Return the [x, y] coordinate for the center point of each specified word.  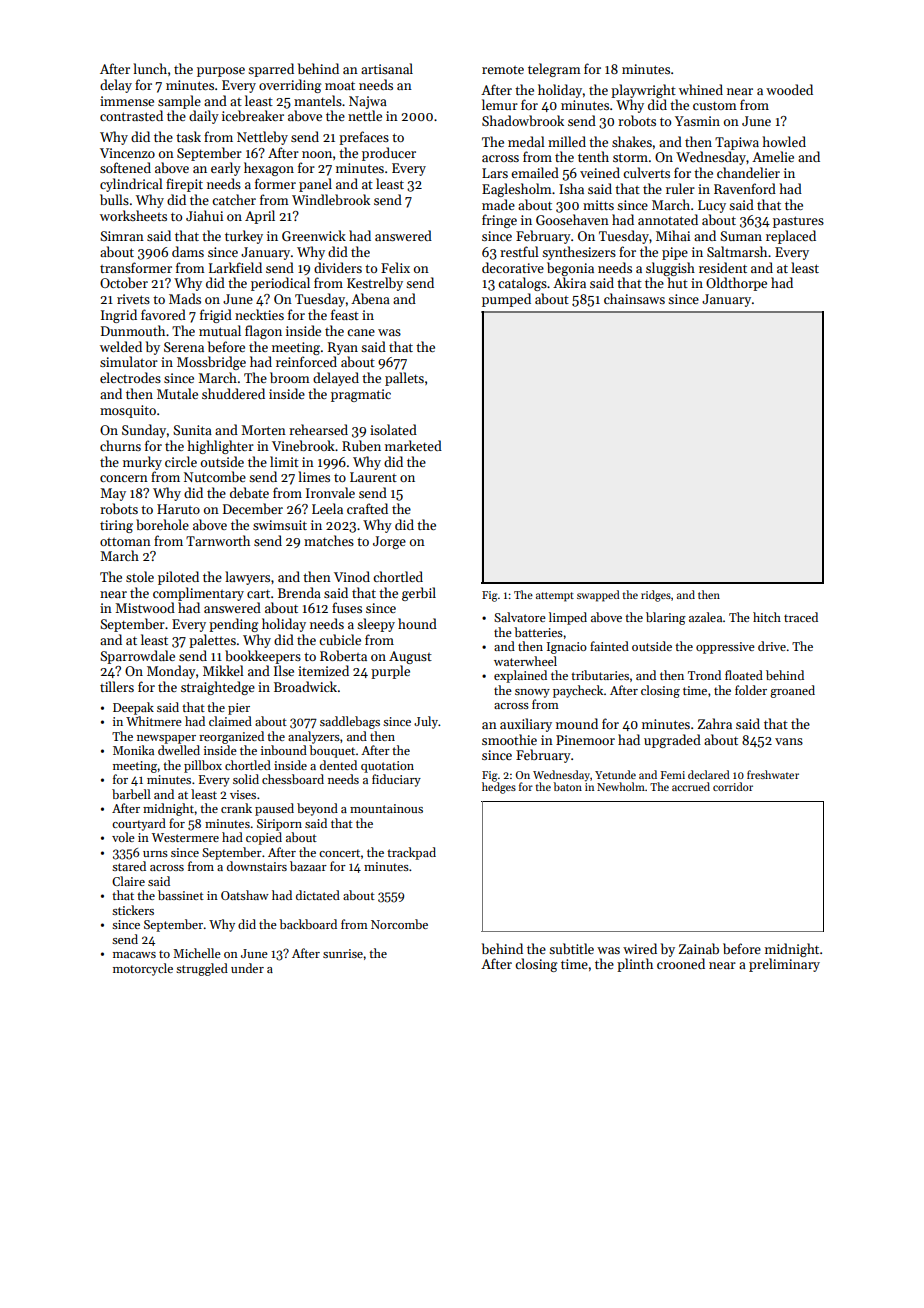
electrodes [130, 377]
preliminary [784, 965]
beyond [317, 809]
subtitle [571, 948]
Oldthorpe [736, 284]
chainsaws [634, 298]
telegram [554, 70]
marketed [413, 445]
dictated [318, 895]
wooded [789, 89]
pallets [404, 379]
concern [124, 478]
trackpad [411, 853]
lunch [150, 68]
